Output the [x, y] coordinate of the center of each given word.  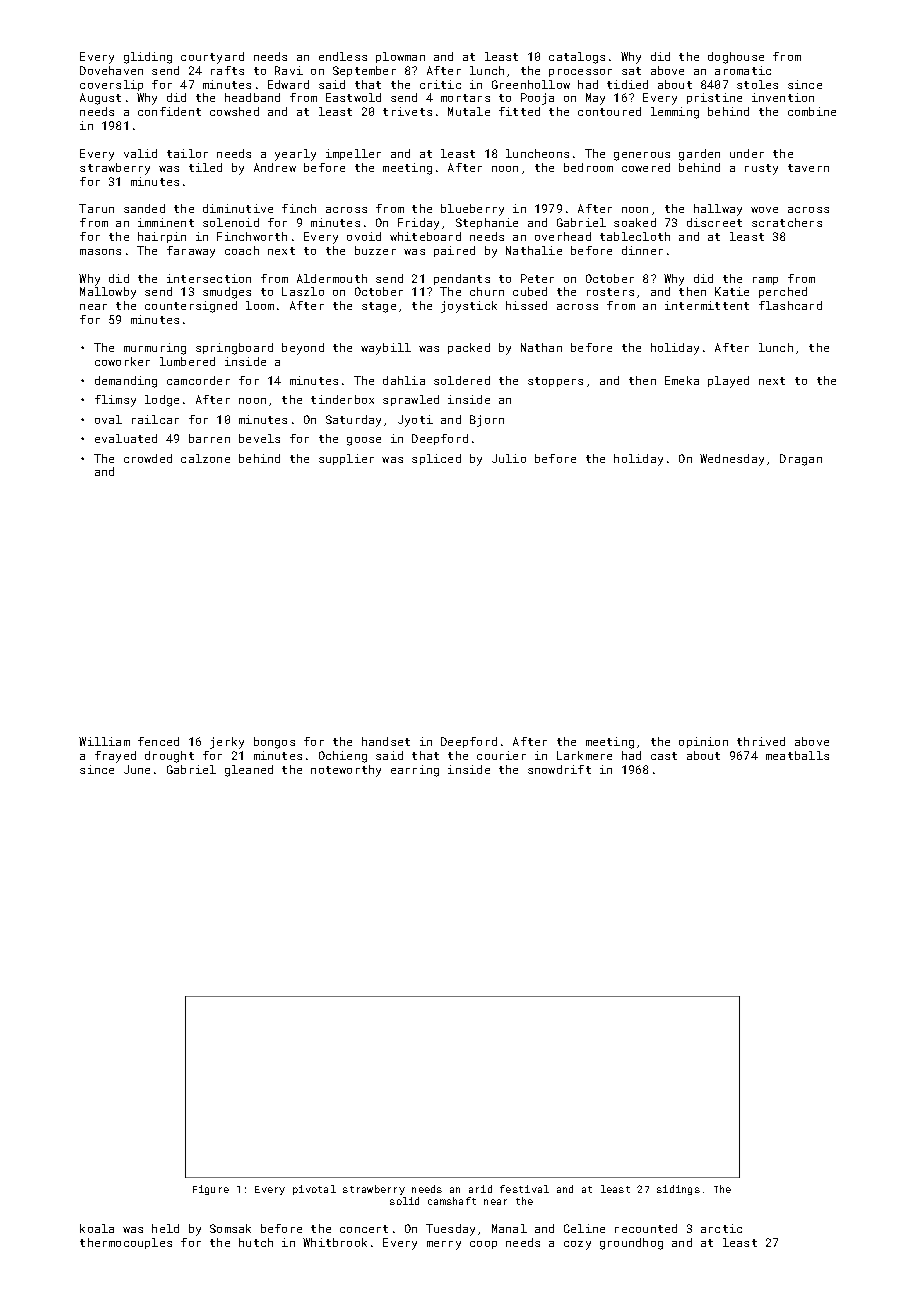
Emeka [682, 380]
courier [501, 755]
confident [169, 111]
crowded [148, 458]
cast [664, 756]
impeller [353, 154]
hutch [256, 1242]
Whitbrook [335, 1242]
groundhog [631, 1244]
